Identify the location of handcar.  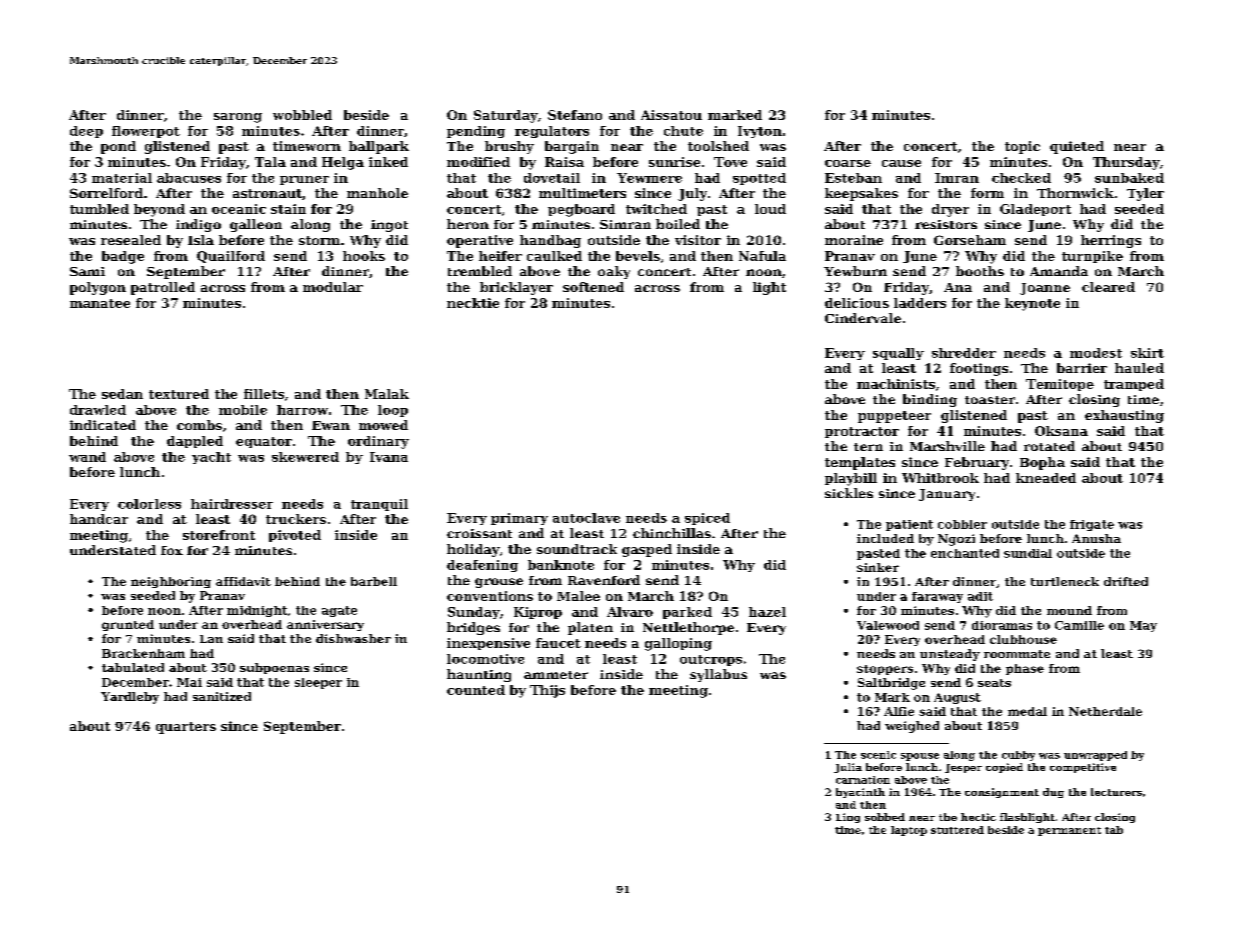
(99, 519).
